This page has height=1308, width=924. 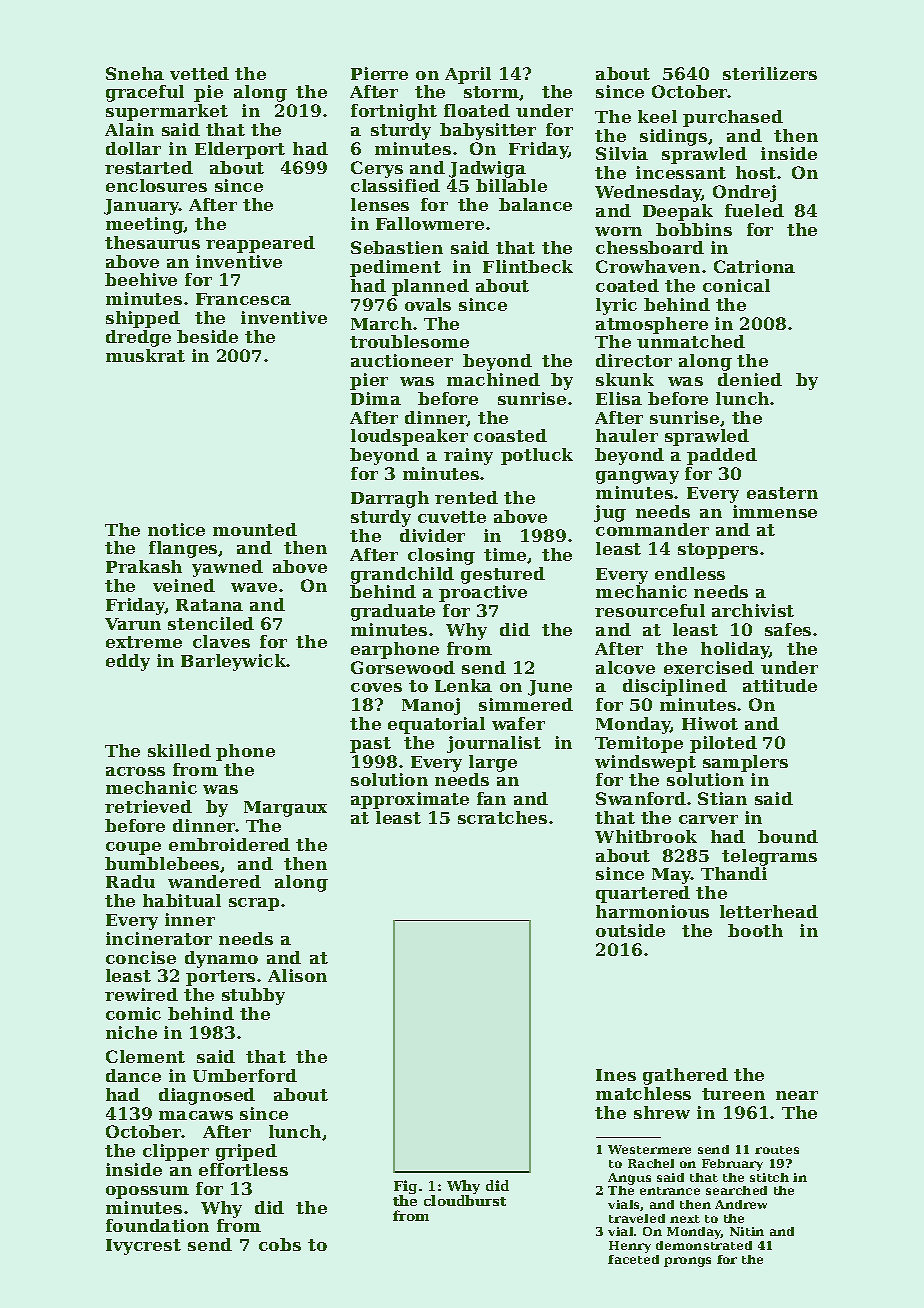 What do you see at coordinates (756, 172) in the page?
I see `host` at bounding box center [756, 172].
